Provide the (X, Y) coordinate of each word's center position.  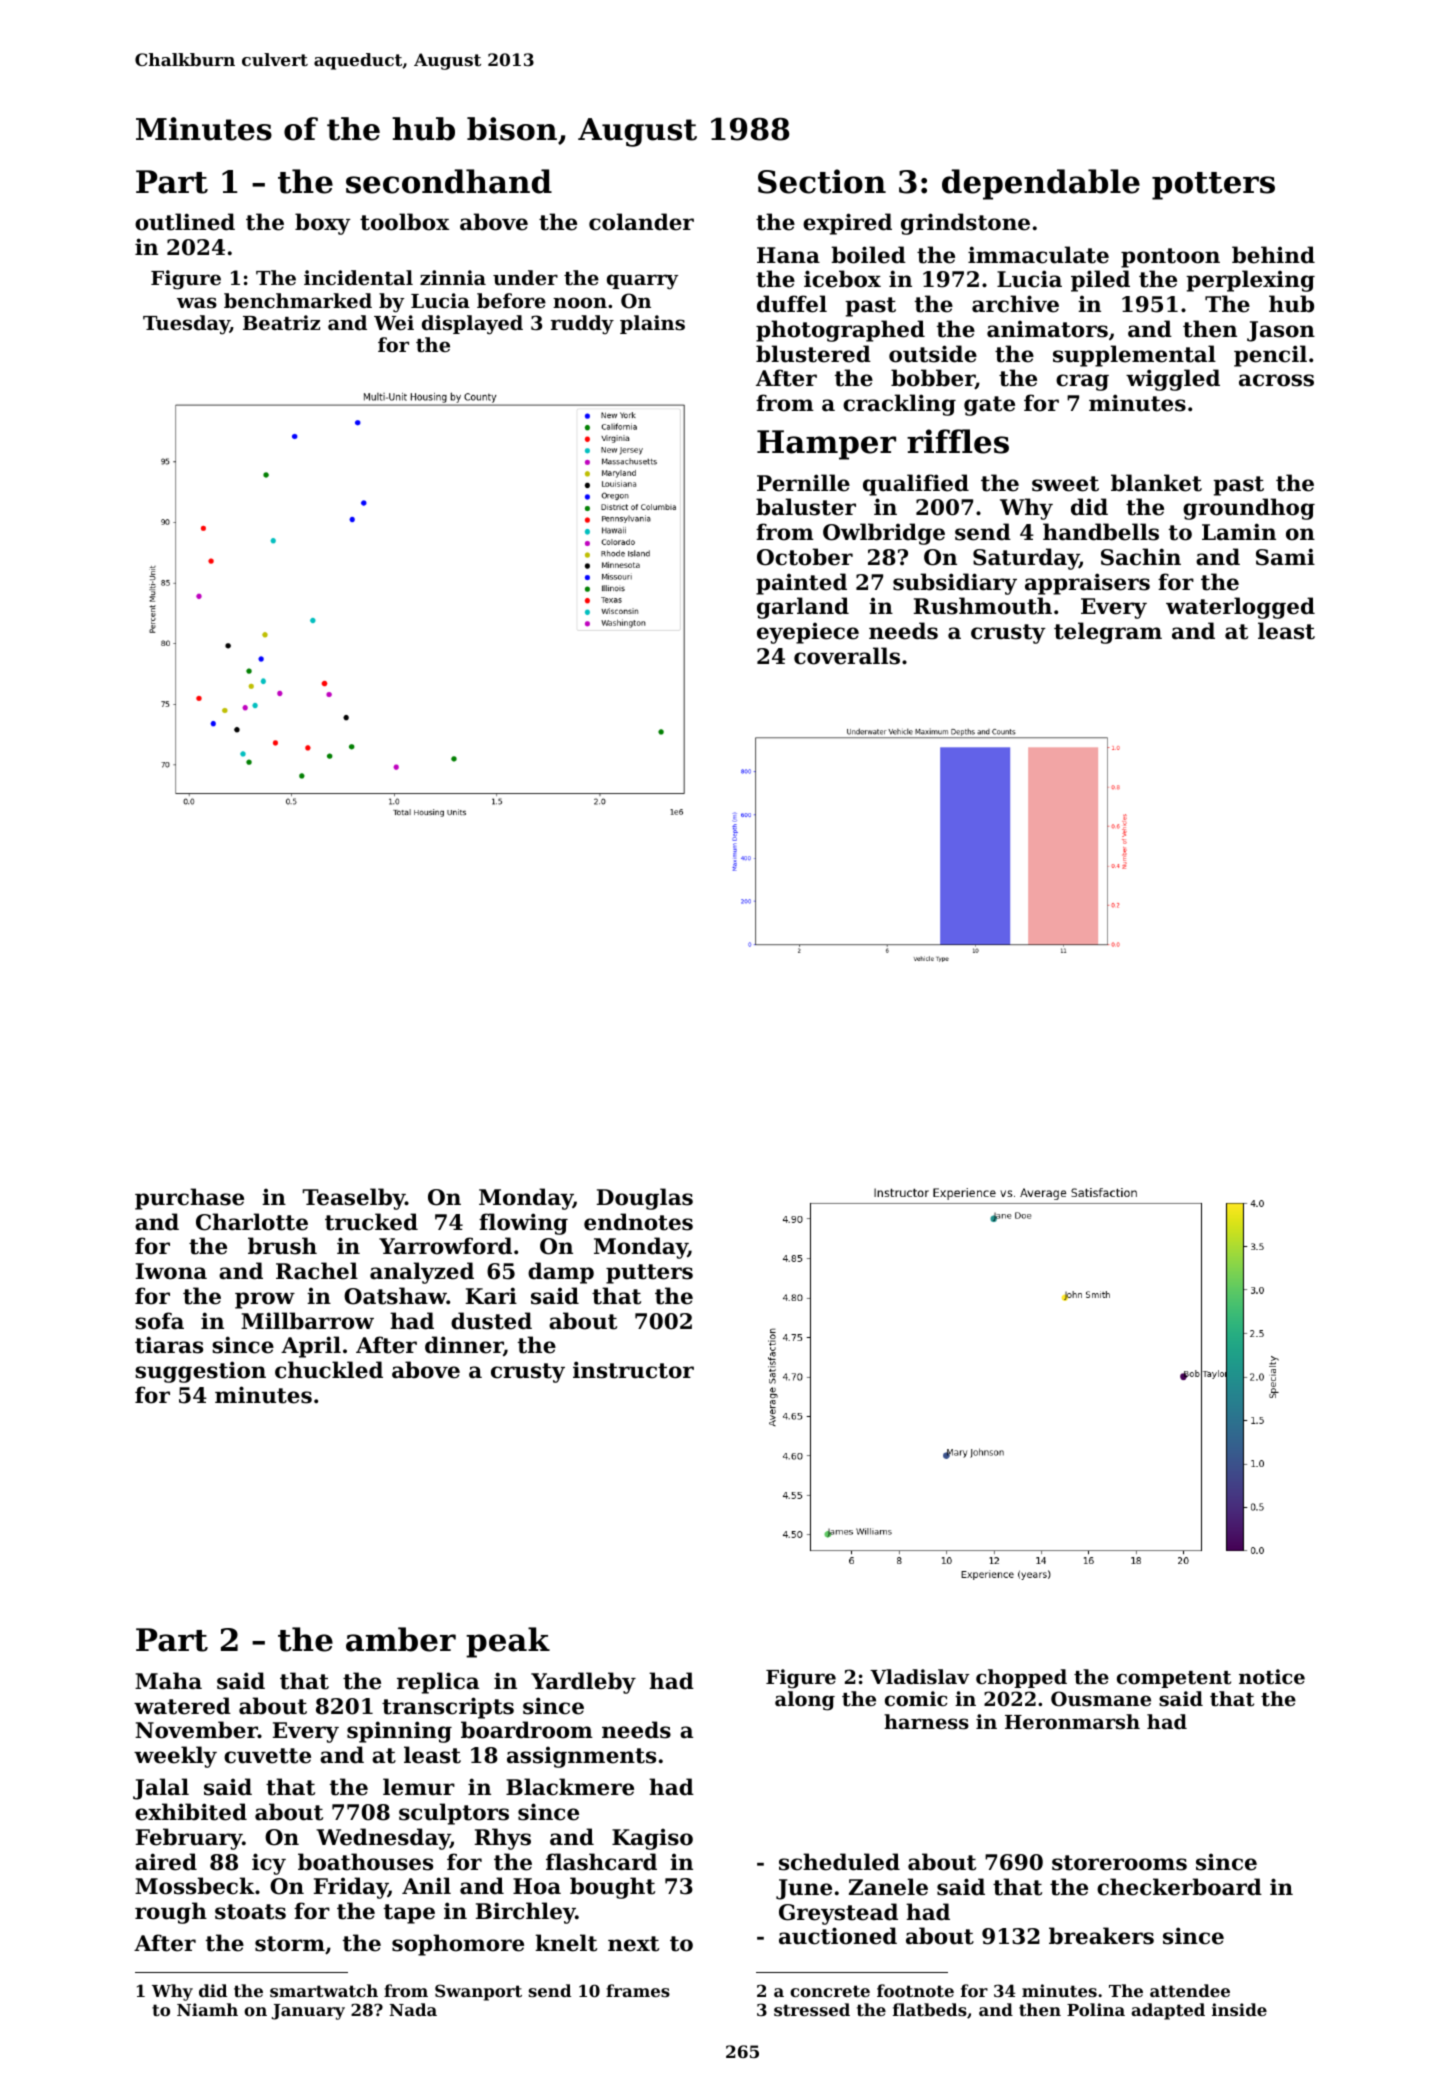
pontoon (1170, 258)
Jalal (161, 1789)
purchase (189, 1199)
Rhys (503, 1839)
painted (801, 584)
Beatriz (281, 323)
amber (401, 1639)
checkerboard (1179, 1887)
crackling (899, 405)
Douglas (645, 1199)
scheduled (839, 1862)
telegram (1108, 633)
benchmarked (298, 300)
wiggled (1173, 380)
